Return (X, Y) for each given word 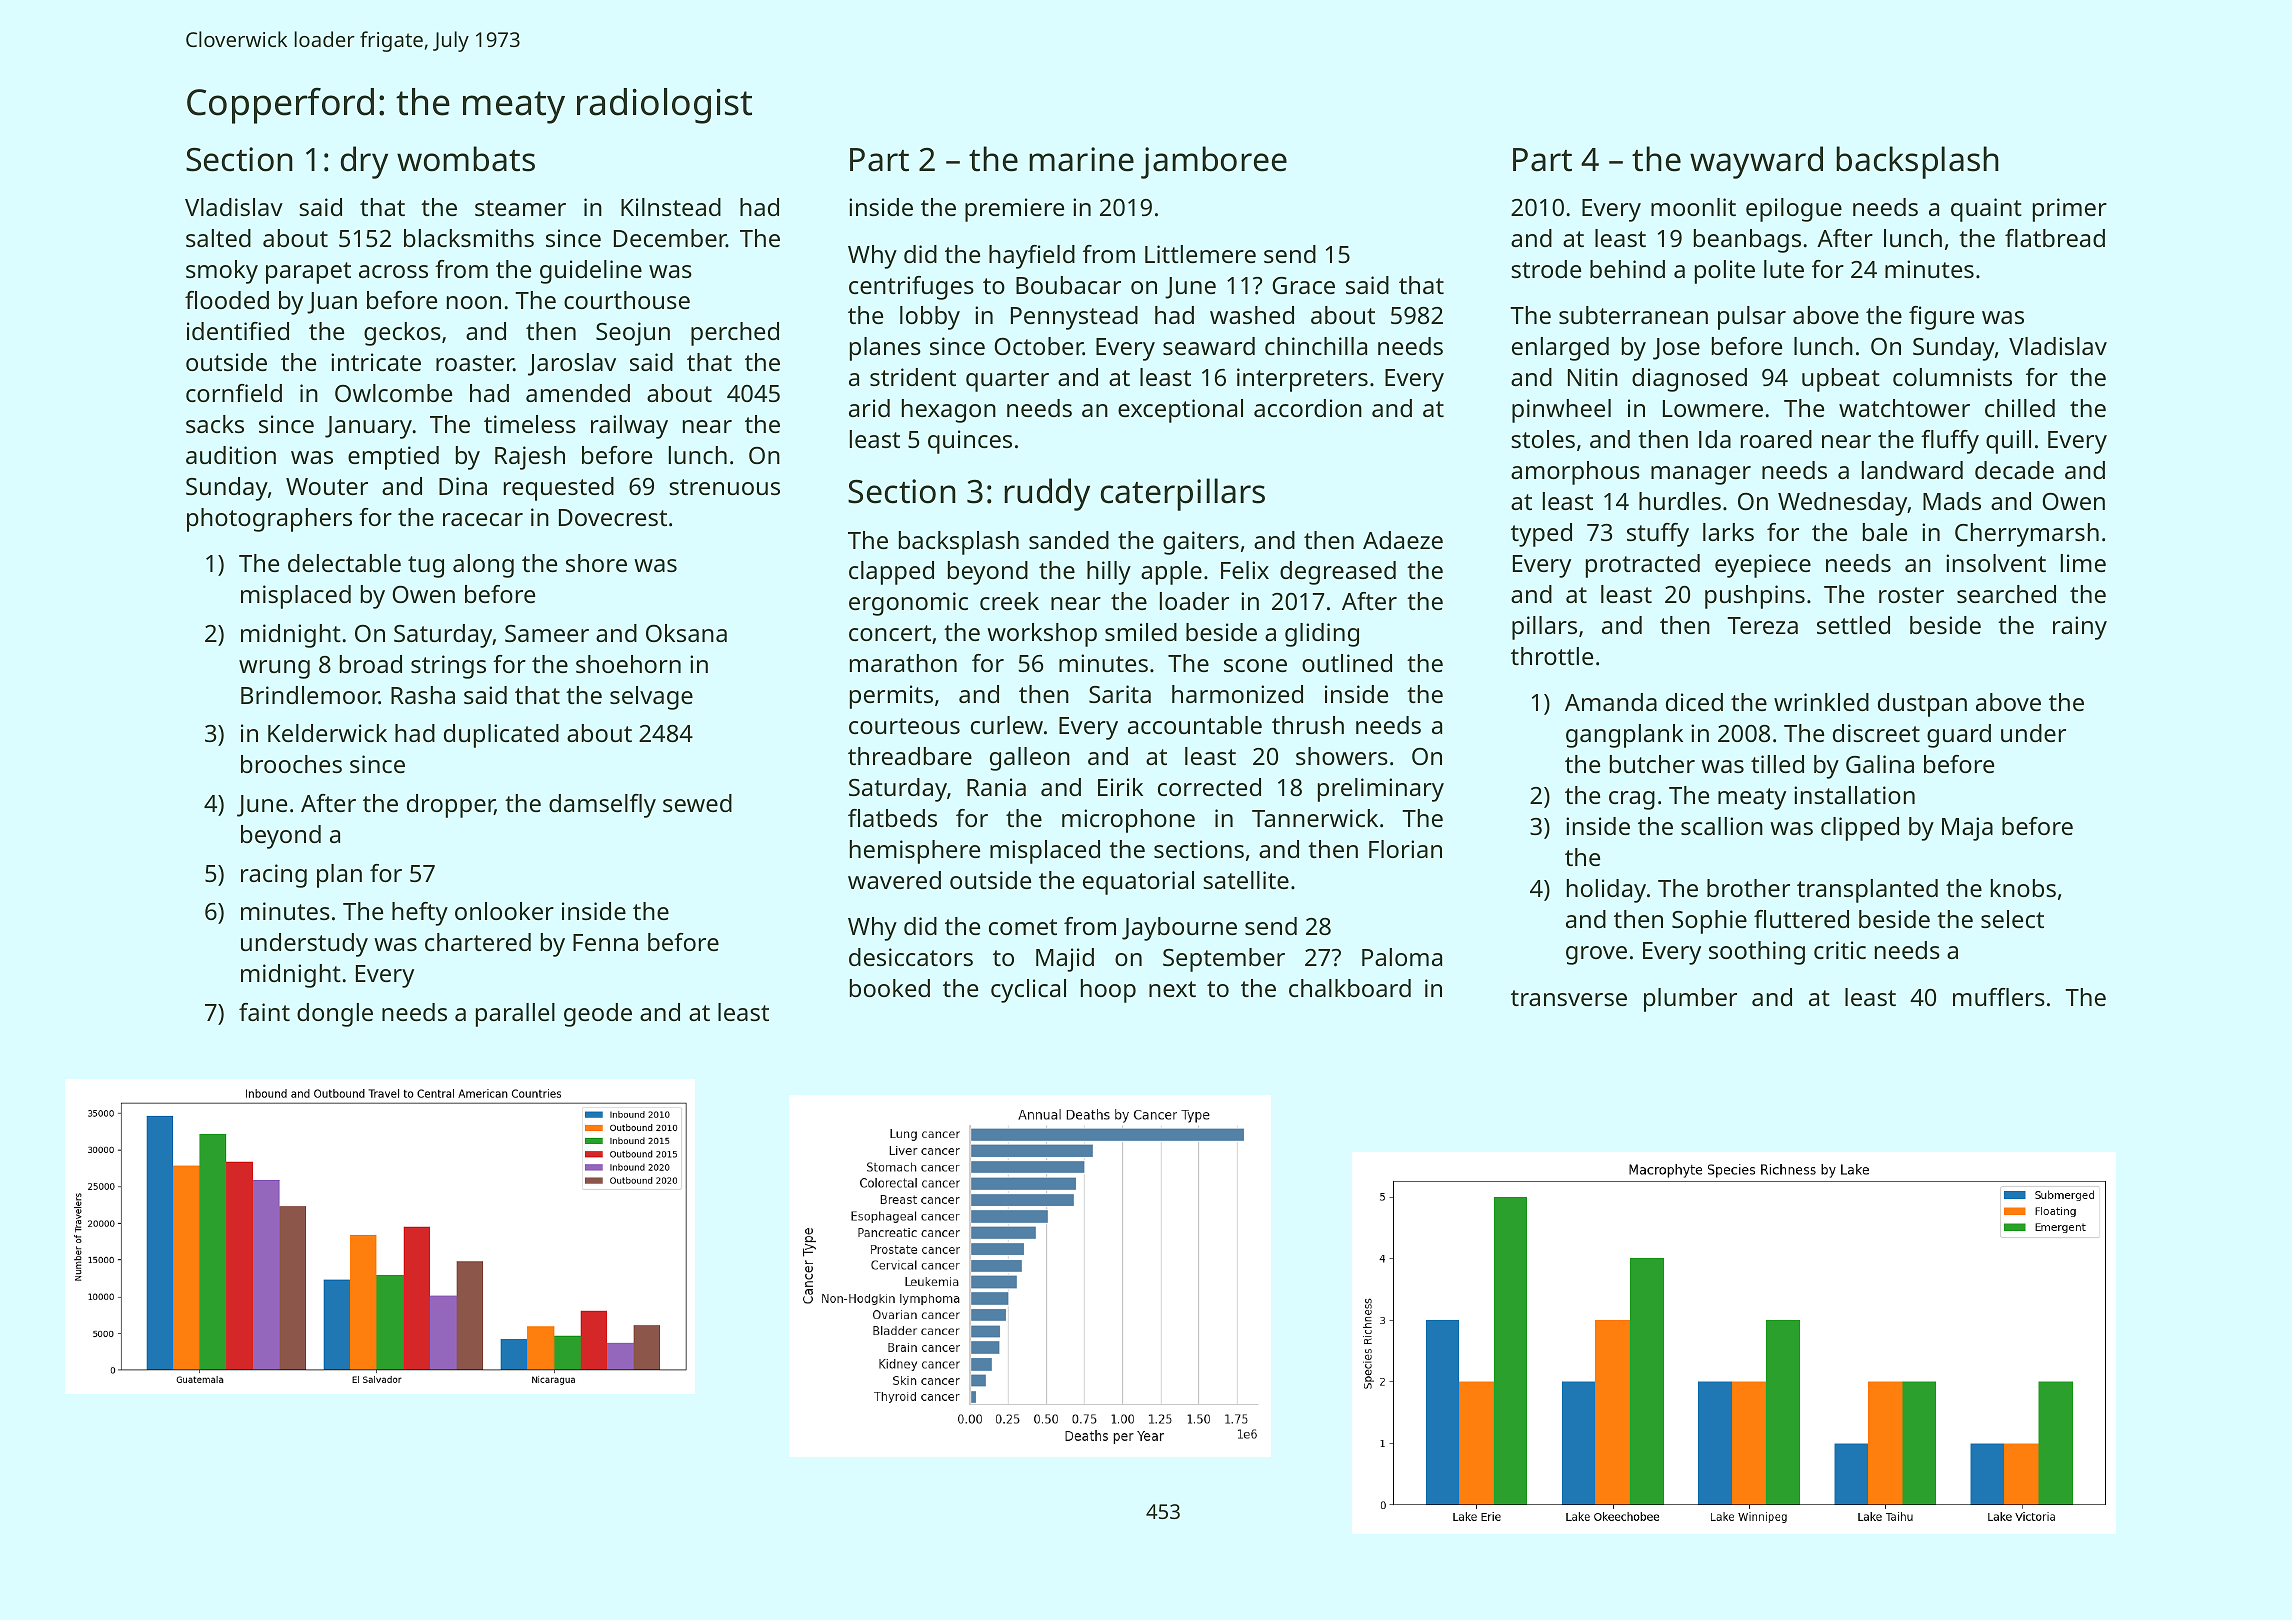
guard (1959, 736)
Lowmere (1713, 408)
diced (1694, 702)
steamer (520, 208)
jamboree (1214, 162)
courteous (904, 726)
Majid (1065, 960)
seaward (1209, 346)
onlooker (504, 911)
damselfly (602, 806)
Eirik (1120, 787)
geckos (402, 334)
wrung (274, 669)
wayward (1756, 162)
